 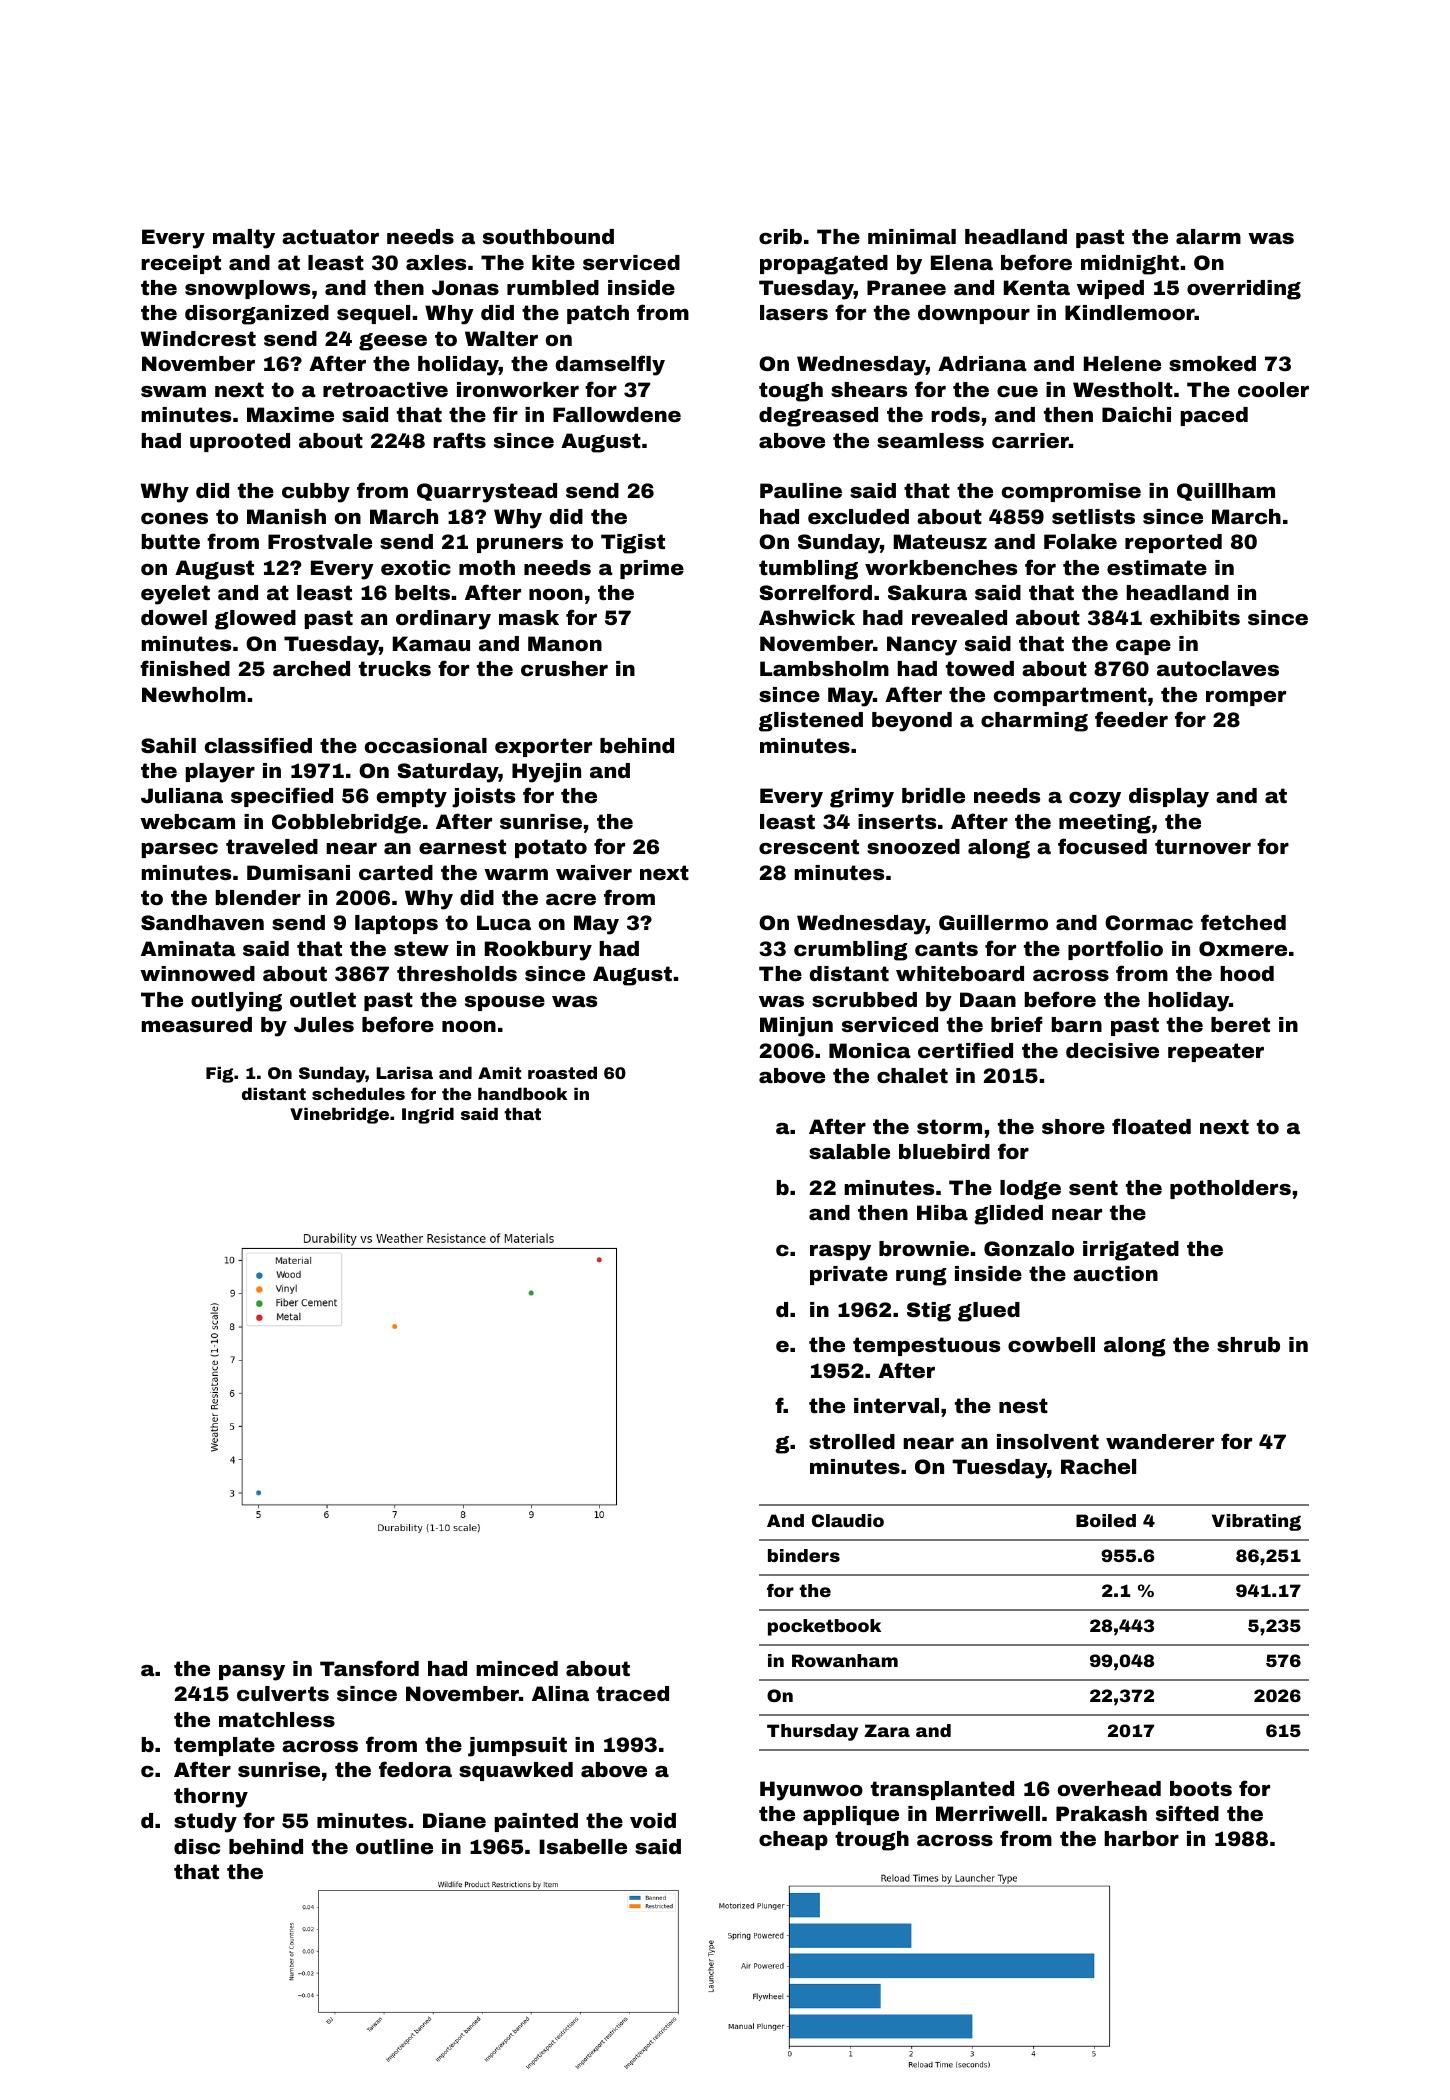 What do you see at coordinates (1122, 363) in the screenshot?
I see `Helene` at bounding box center [1122, 363].
